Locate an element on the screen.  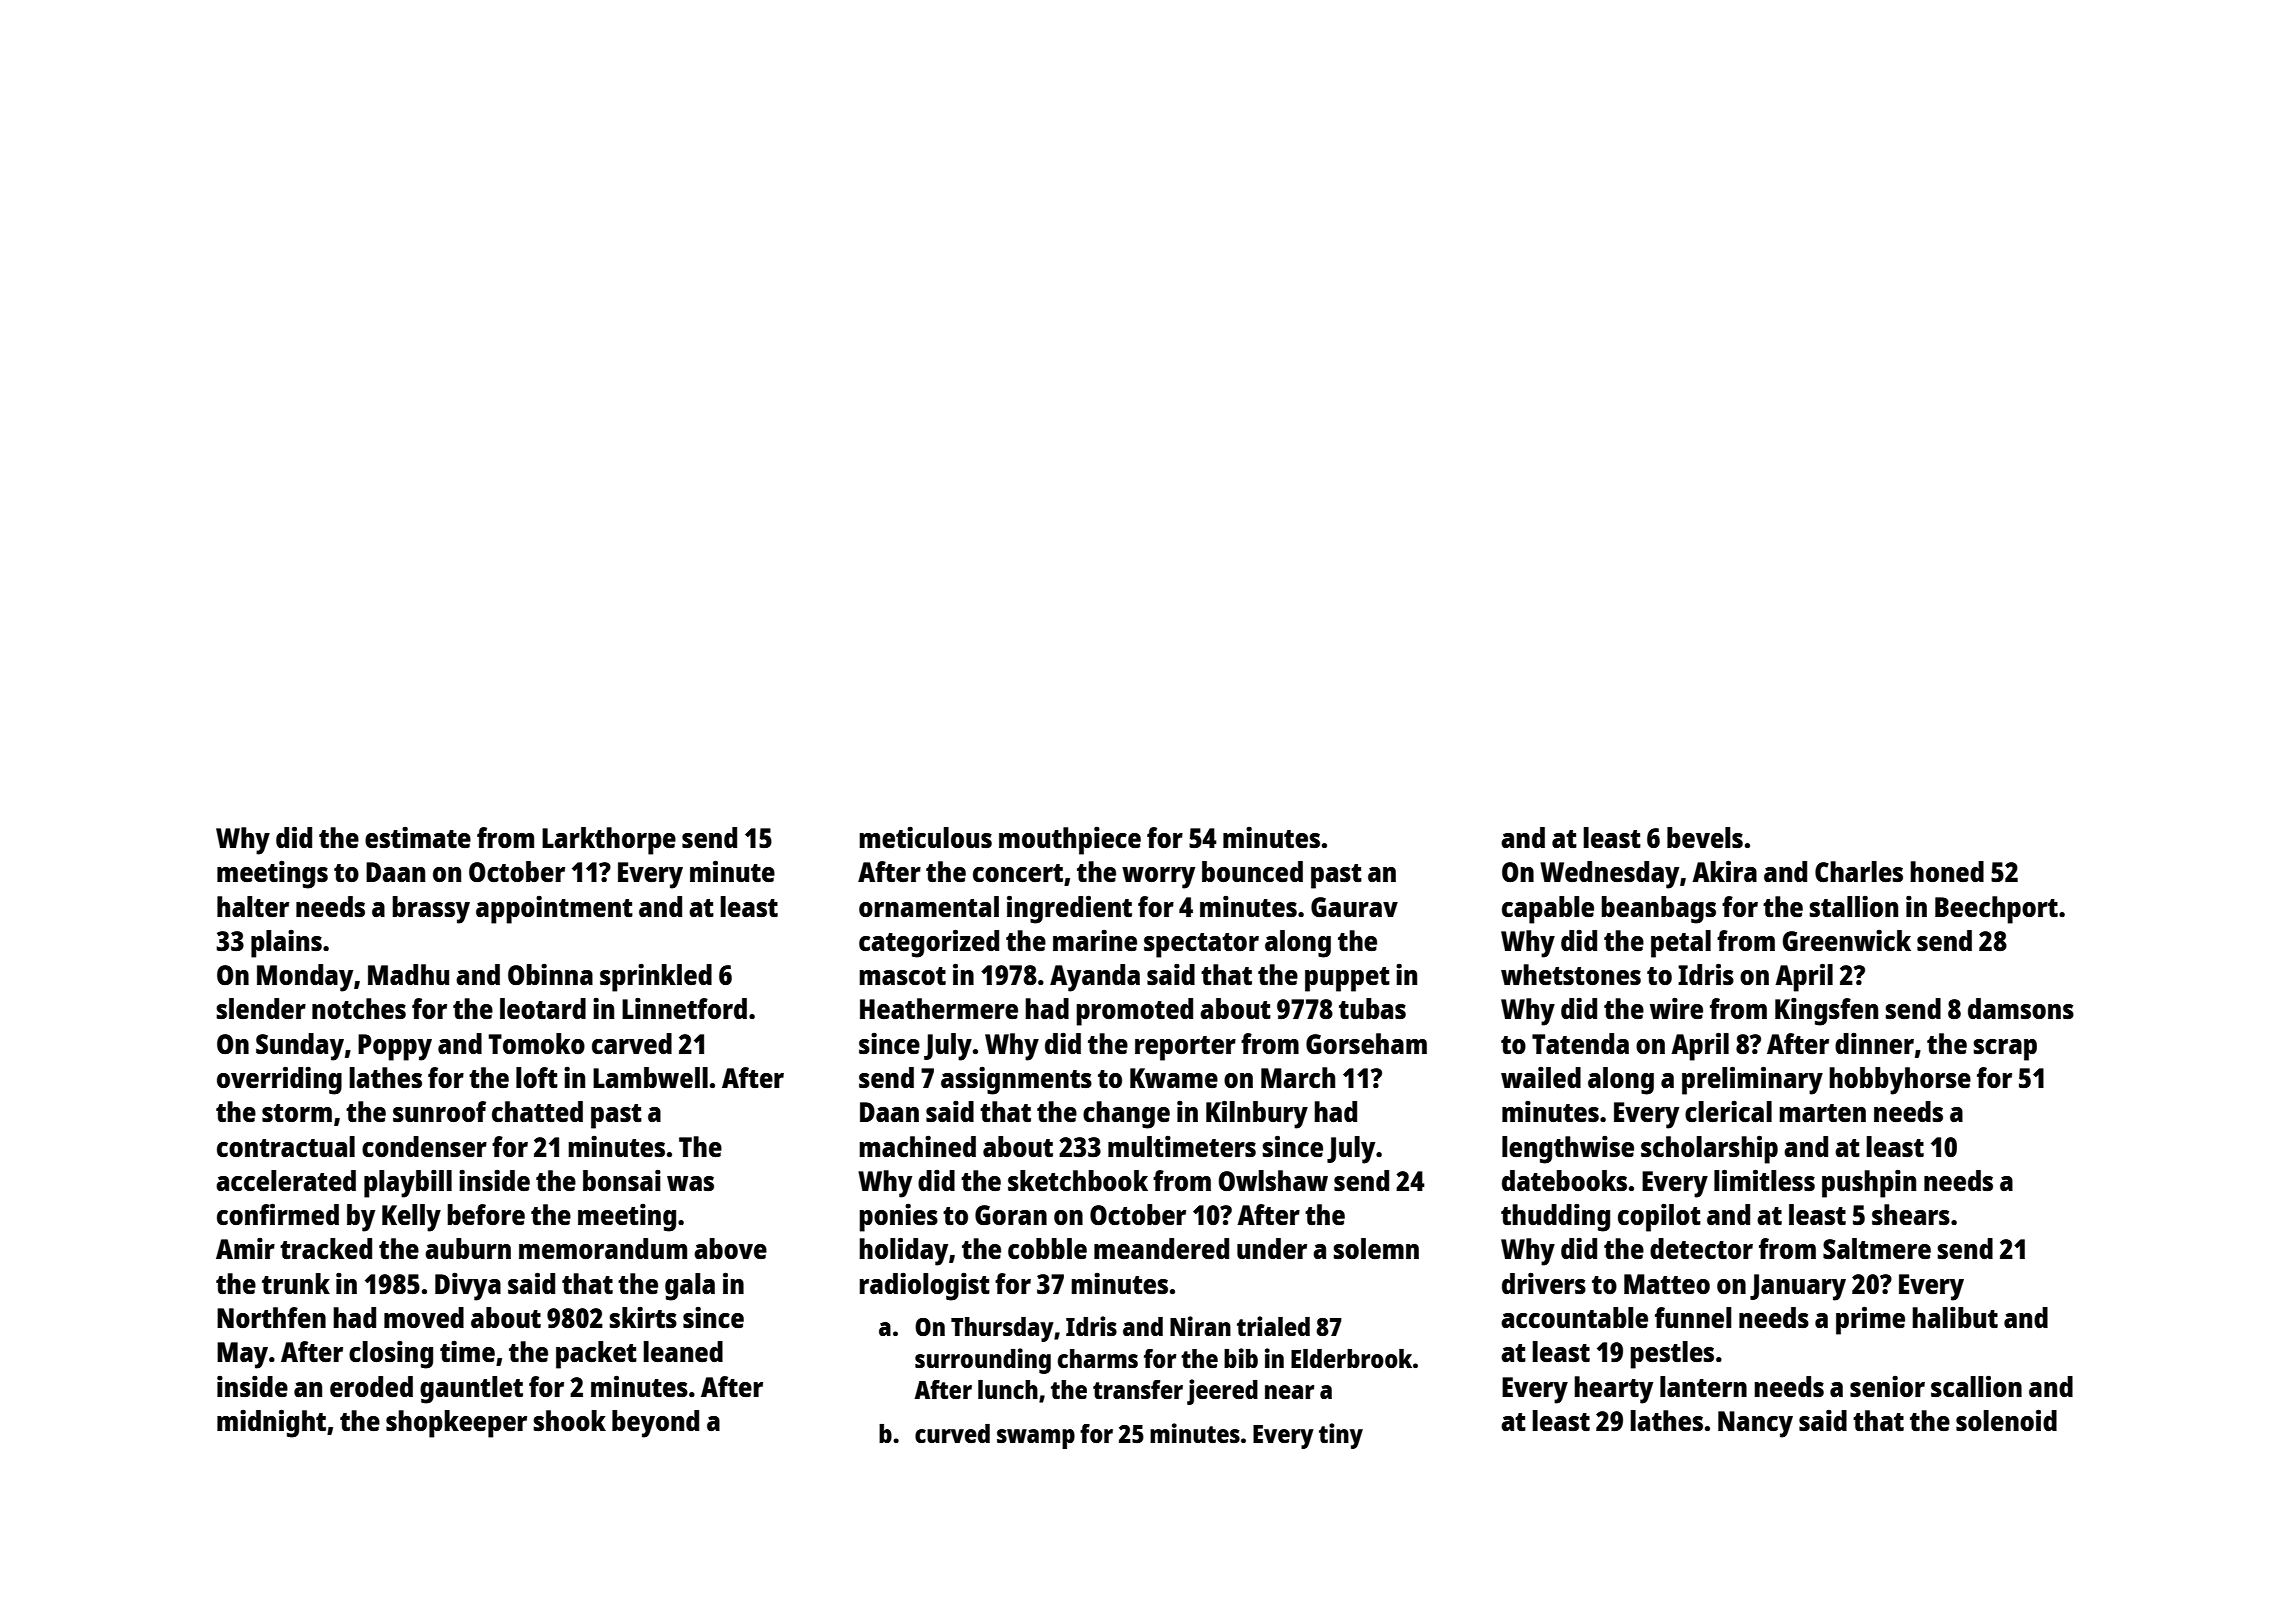
mouthpiece is located at coordinates (1070, 840).
